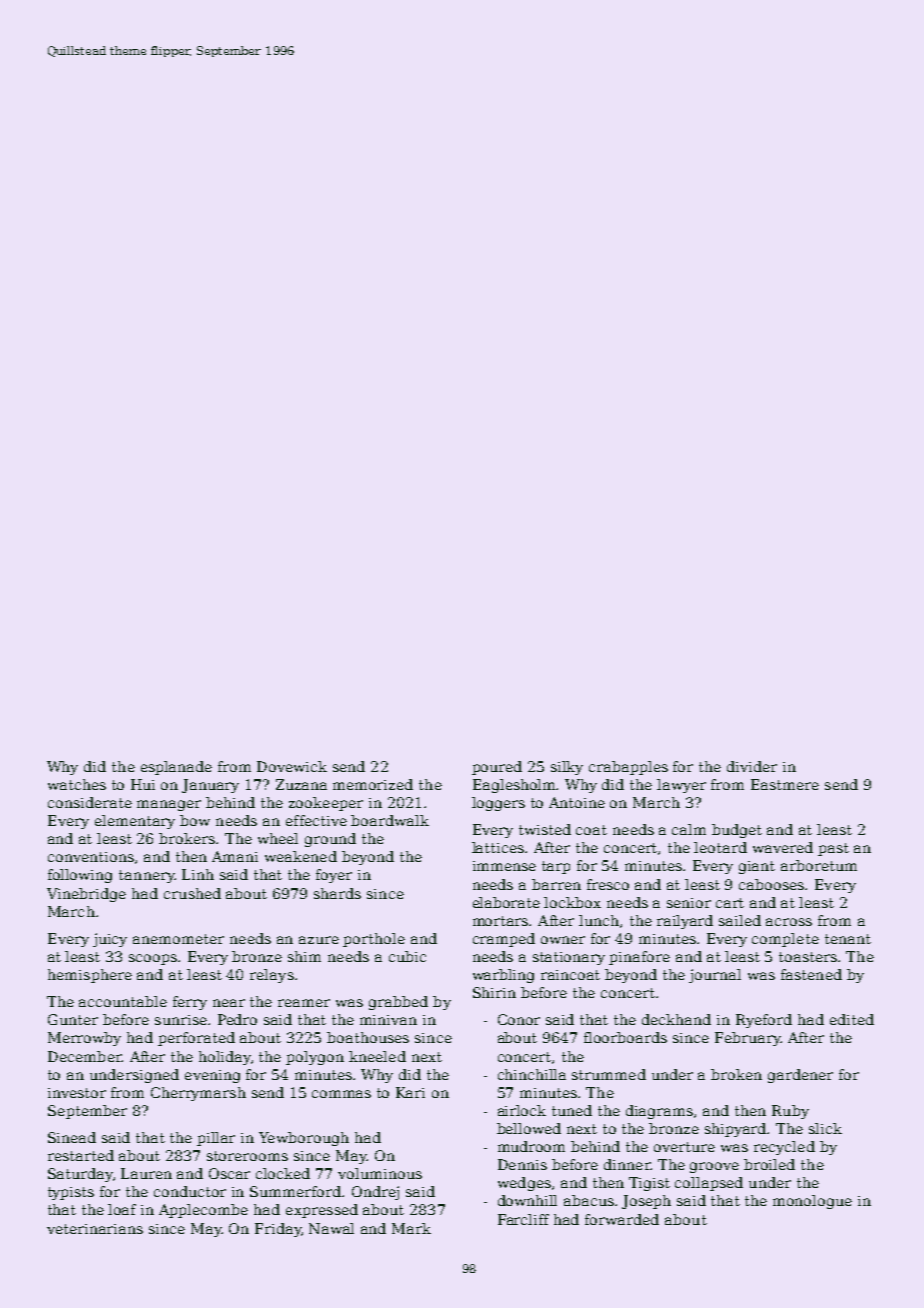 The image size is (924, 1308). What do you see at coordinates (622, 1219) in the page?
I see `forwarded` at bounding box center [622, 1219].
